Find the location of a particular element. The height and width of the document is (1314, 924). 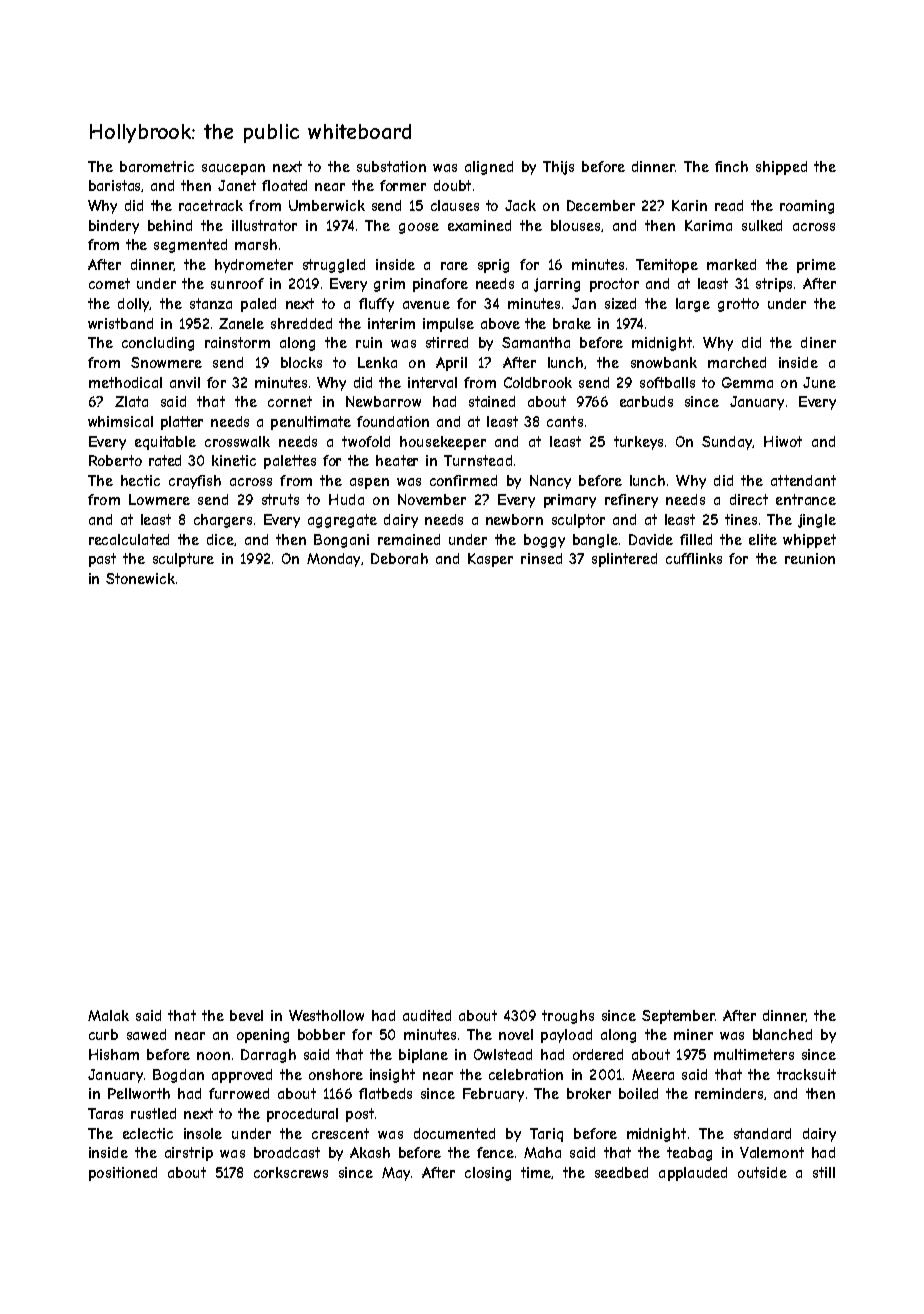

Stonewick is located at coordinates (140, 578).
